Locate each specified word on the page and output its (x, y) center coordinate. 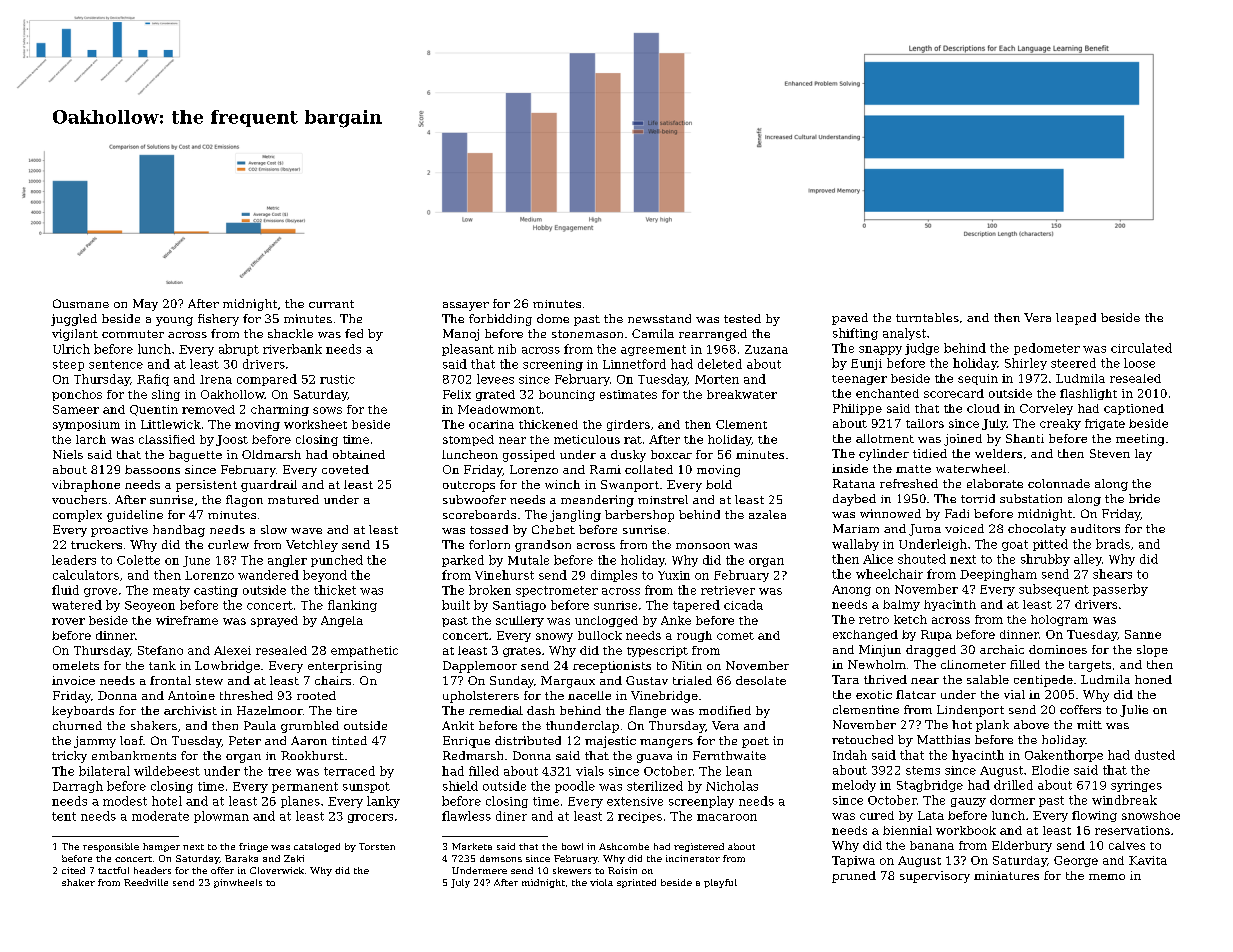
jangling (575, 516)
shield (460, 786)
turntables (927, 317)
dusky (628, 456)
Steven (1110, 453)
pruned (854, 877)
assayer (466, 306)
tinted (349, 740)
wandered (268, 575)
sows (327, 410)
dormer (1012, 800)
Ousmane (81, 303)
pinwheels (238, 883)
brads (1113, 544)
